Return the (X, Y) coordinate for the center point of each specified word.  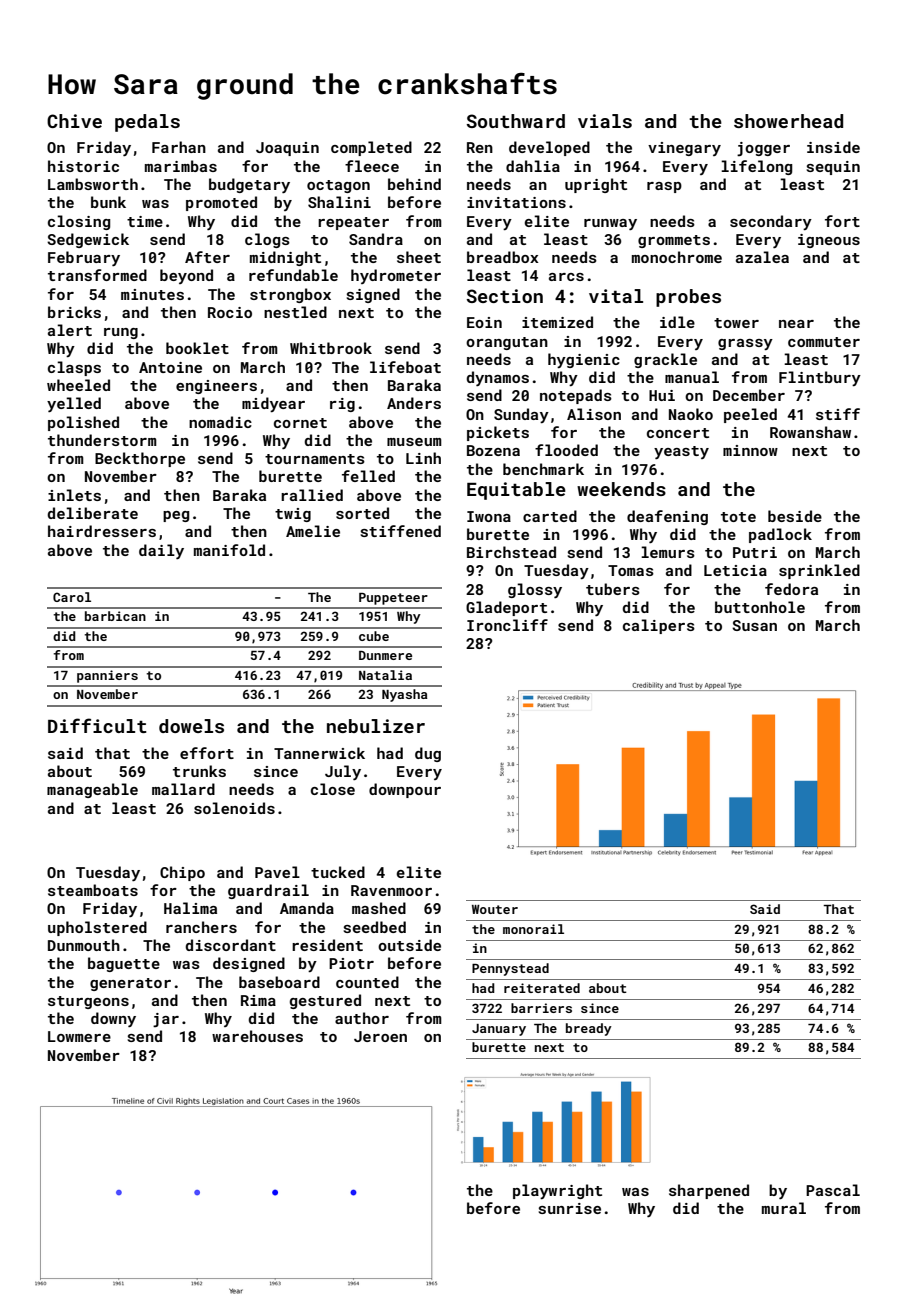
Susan (754, 625)
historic (83, 166)
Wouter (495, 909)
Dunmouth (84, 945)
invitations (516, 202)
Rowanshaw (810, 432)
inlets (74, 495)
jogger (763, 149)
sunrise (570, 1208)
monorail (533, 929)
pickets (498, 433)
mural (784, 1208)
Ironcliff (507, 625)
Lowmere (79, 1036)
